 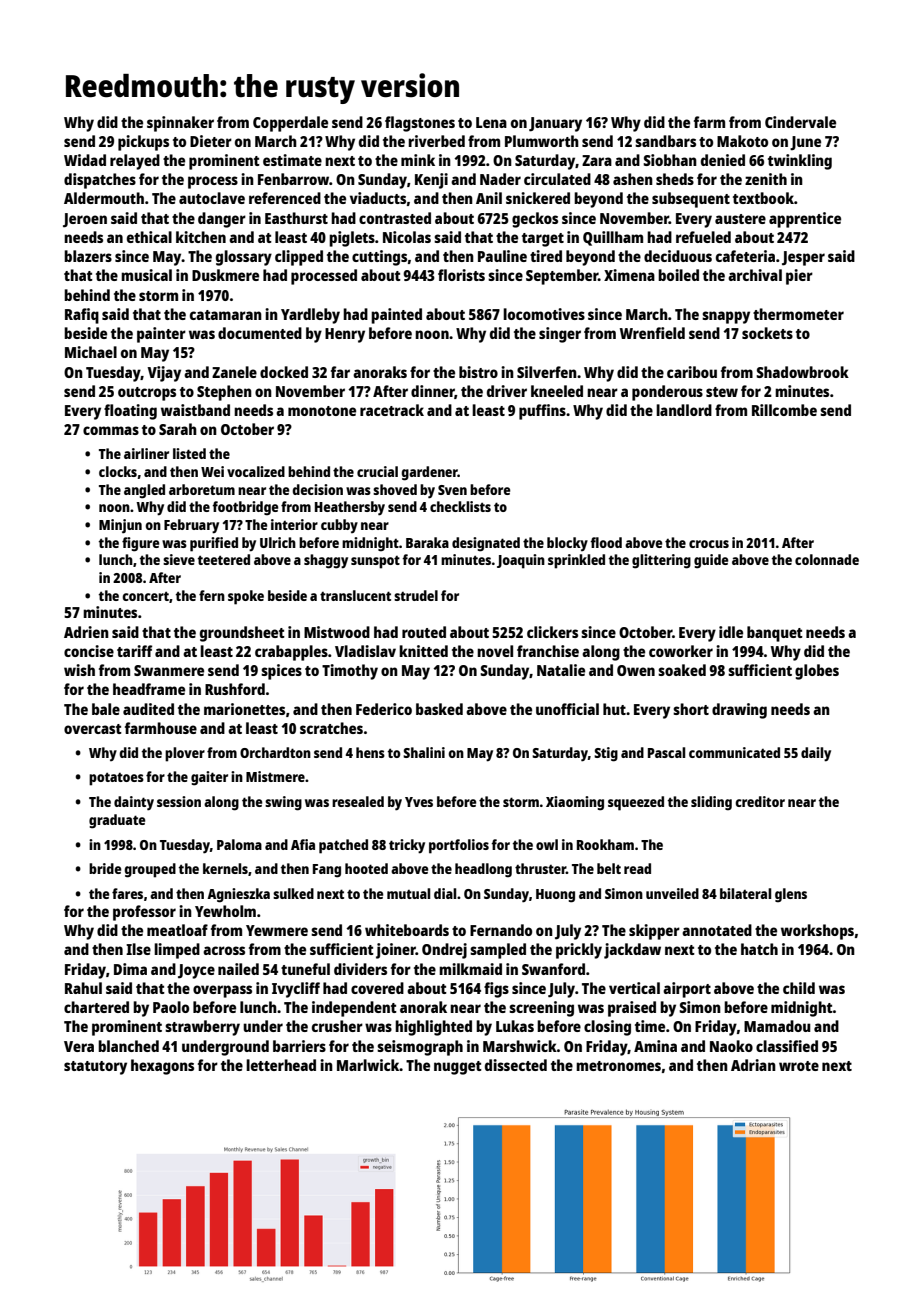 What do you see at coordinates (433, 392) in the screenshot?
I see `dinner` at bounding box center [433, 392].
